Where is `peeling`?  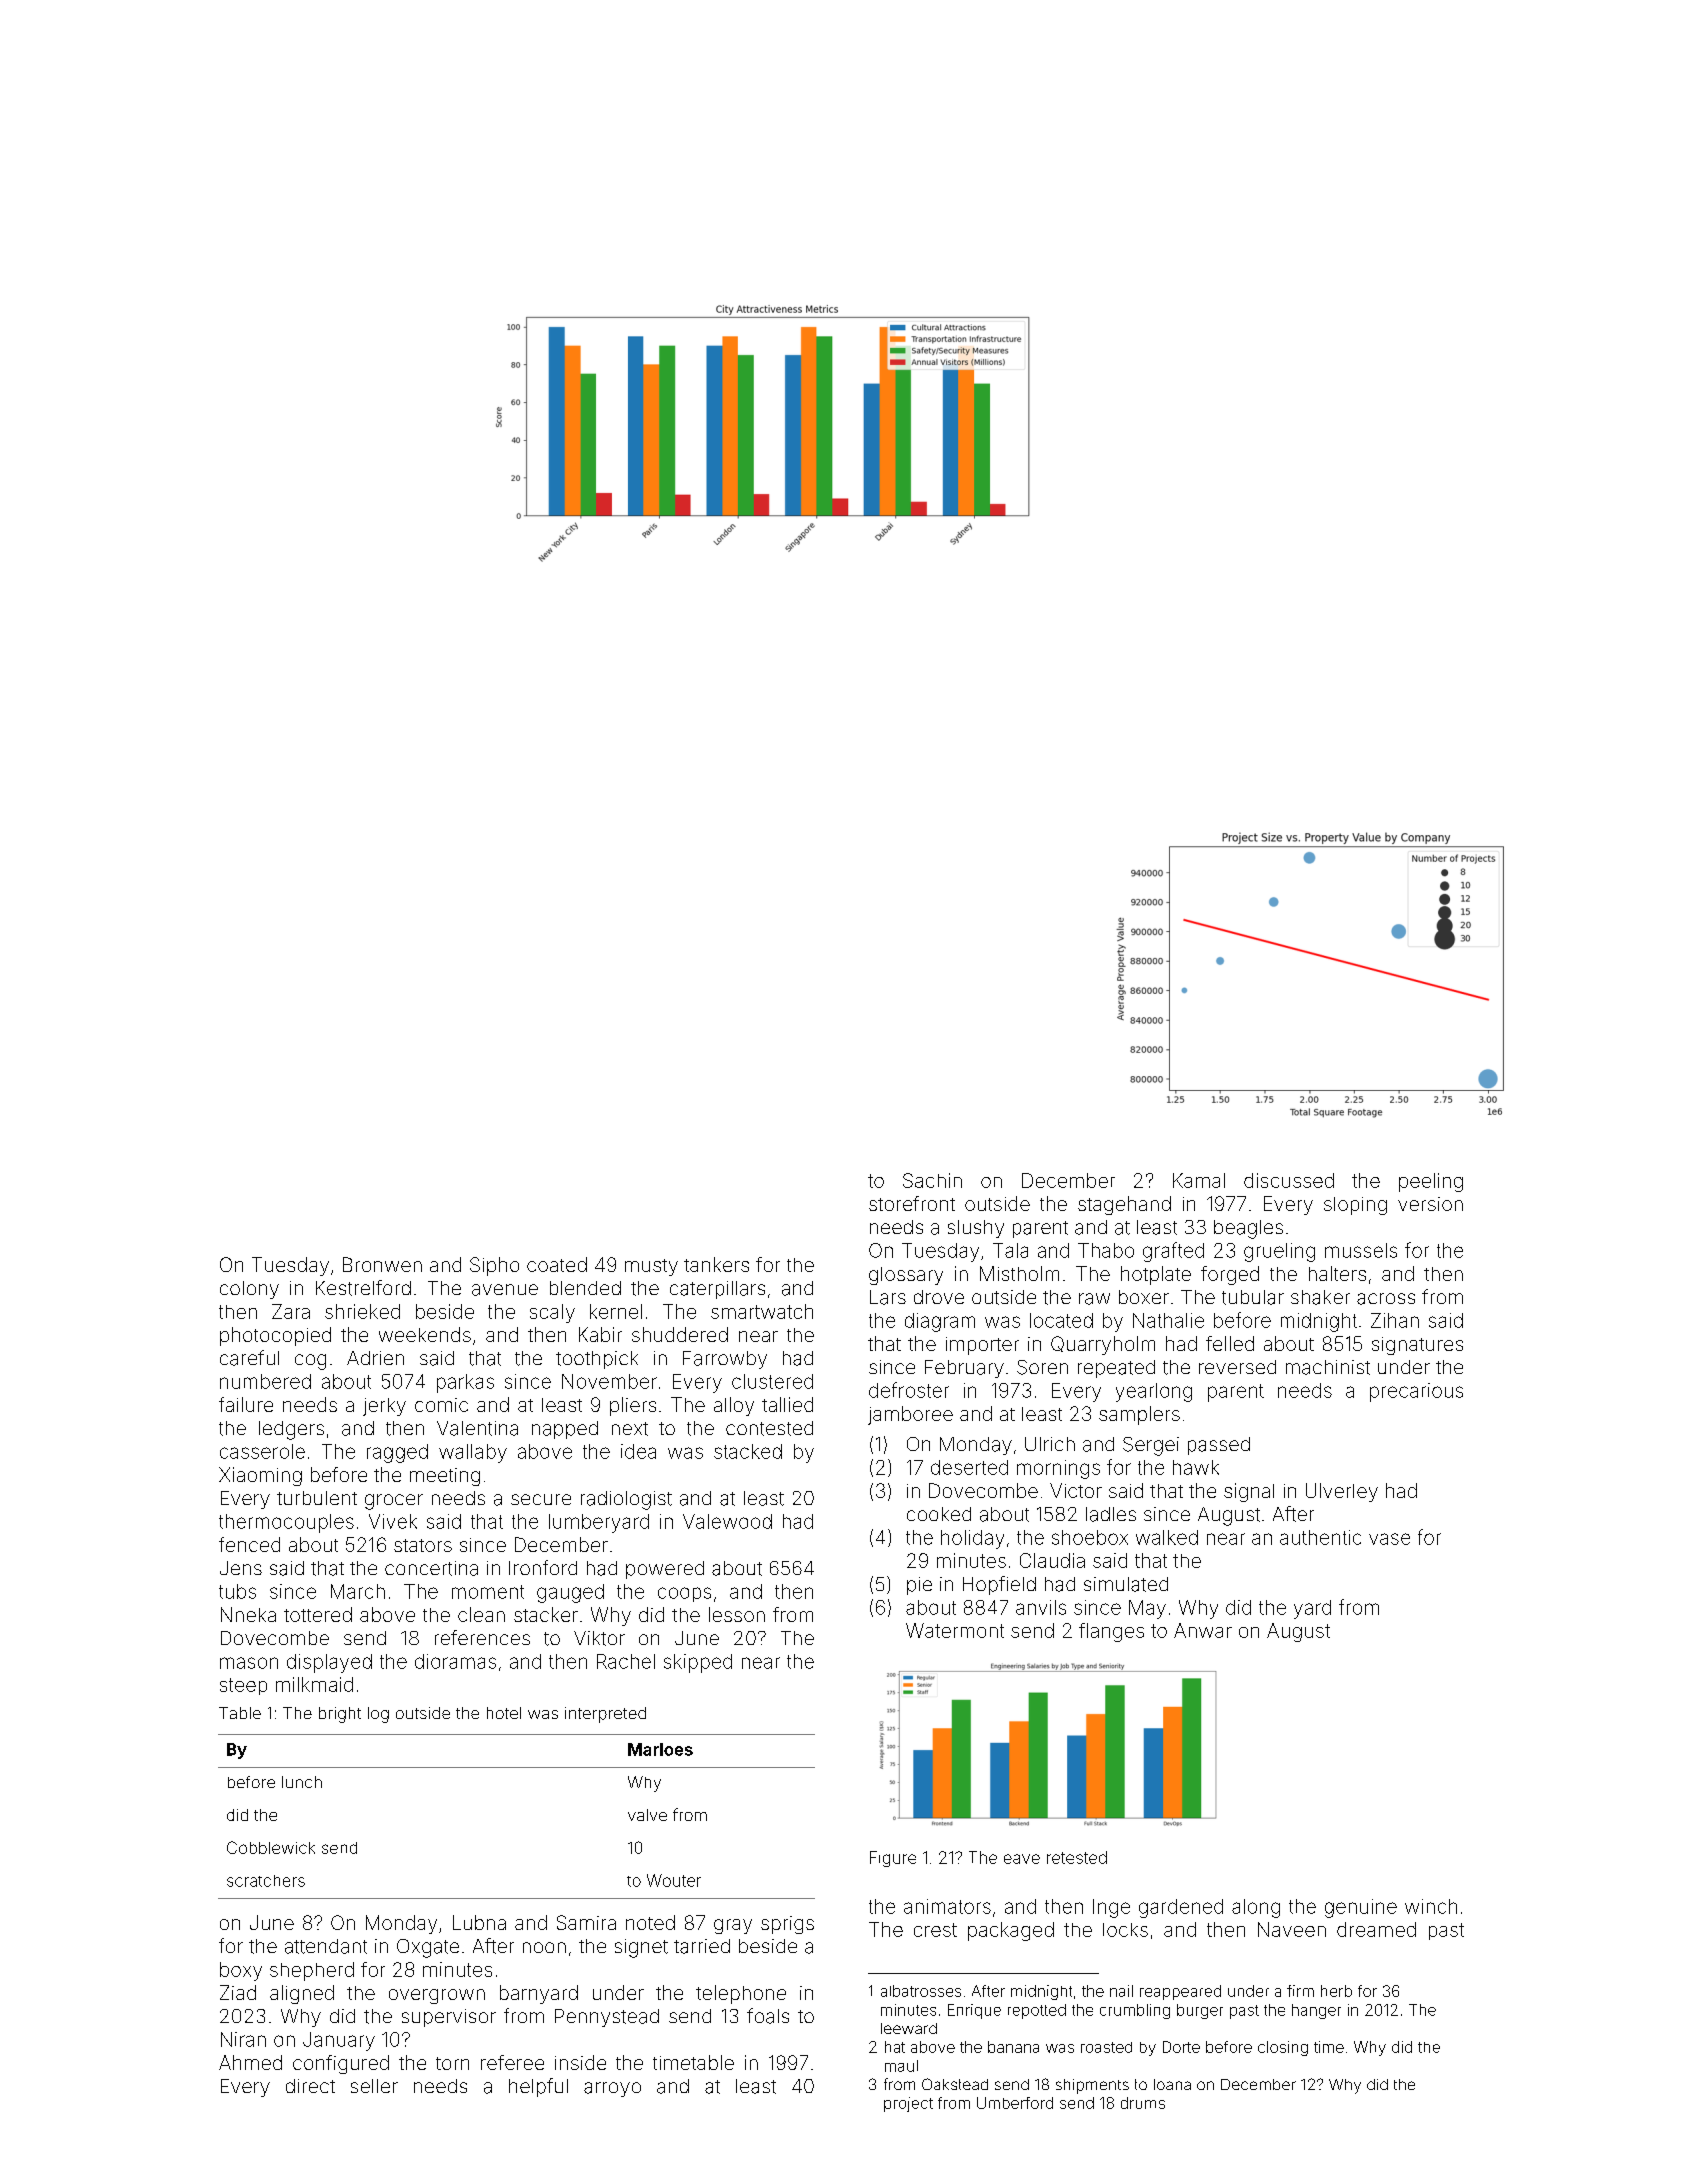 peeling is located at coordinates (1431, 1182).
